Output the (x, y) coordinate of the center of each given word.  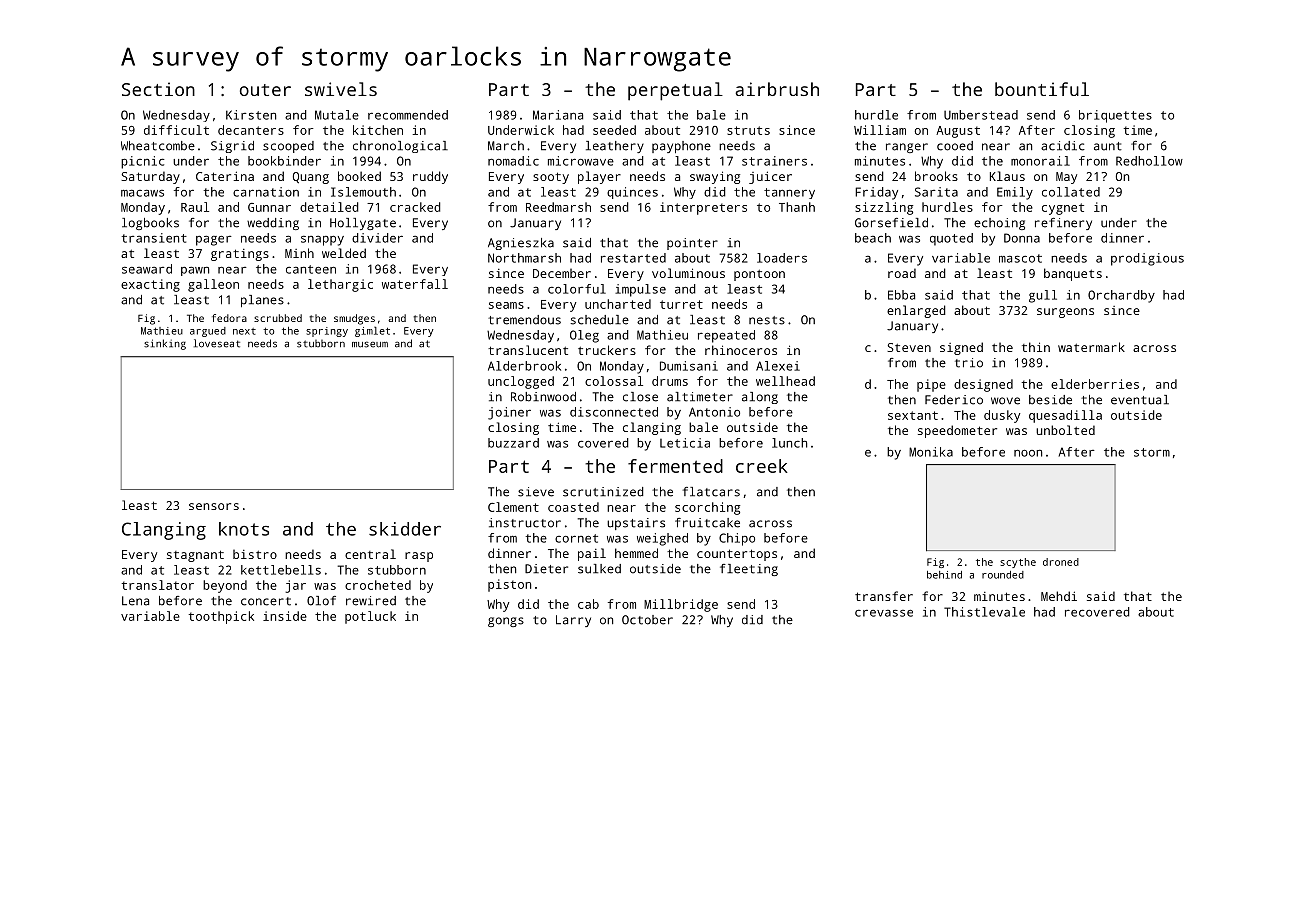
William (880, 130)
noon (1028, 453)
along (760, 398)
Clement (513, 507)
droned (1061, 562)
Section (158, 89)
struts (748, 130)
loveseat (217, 343)
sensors (214, 506)
